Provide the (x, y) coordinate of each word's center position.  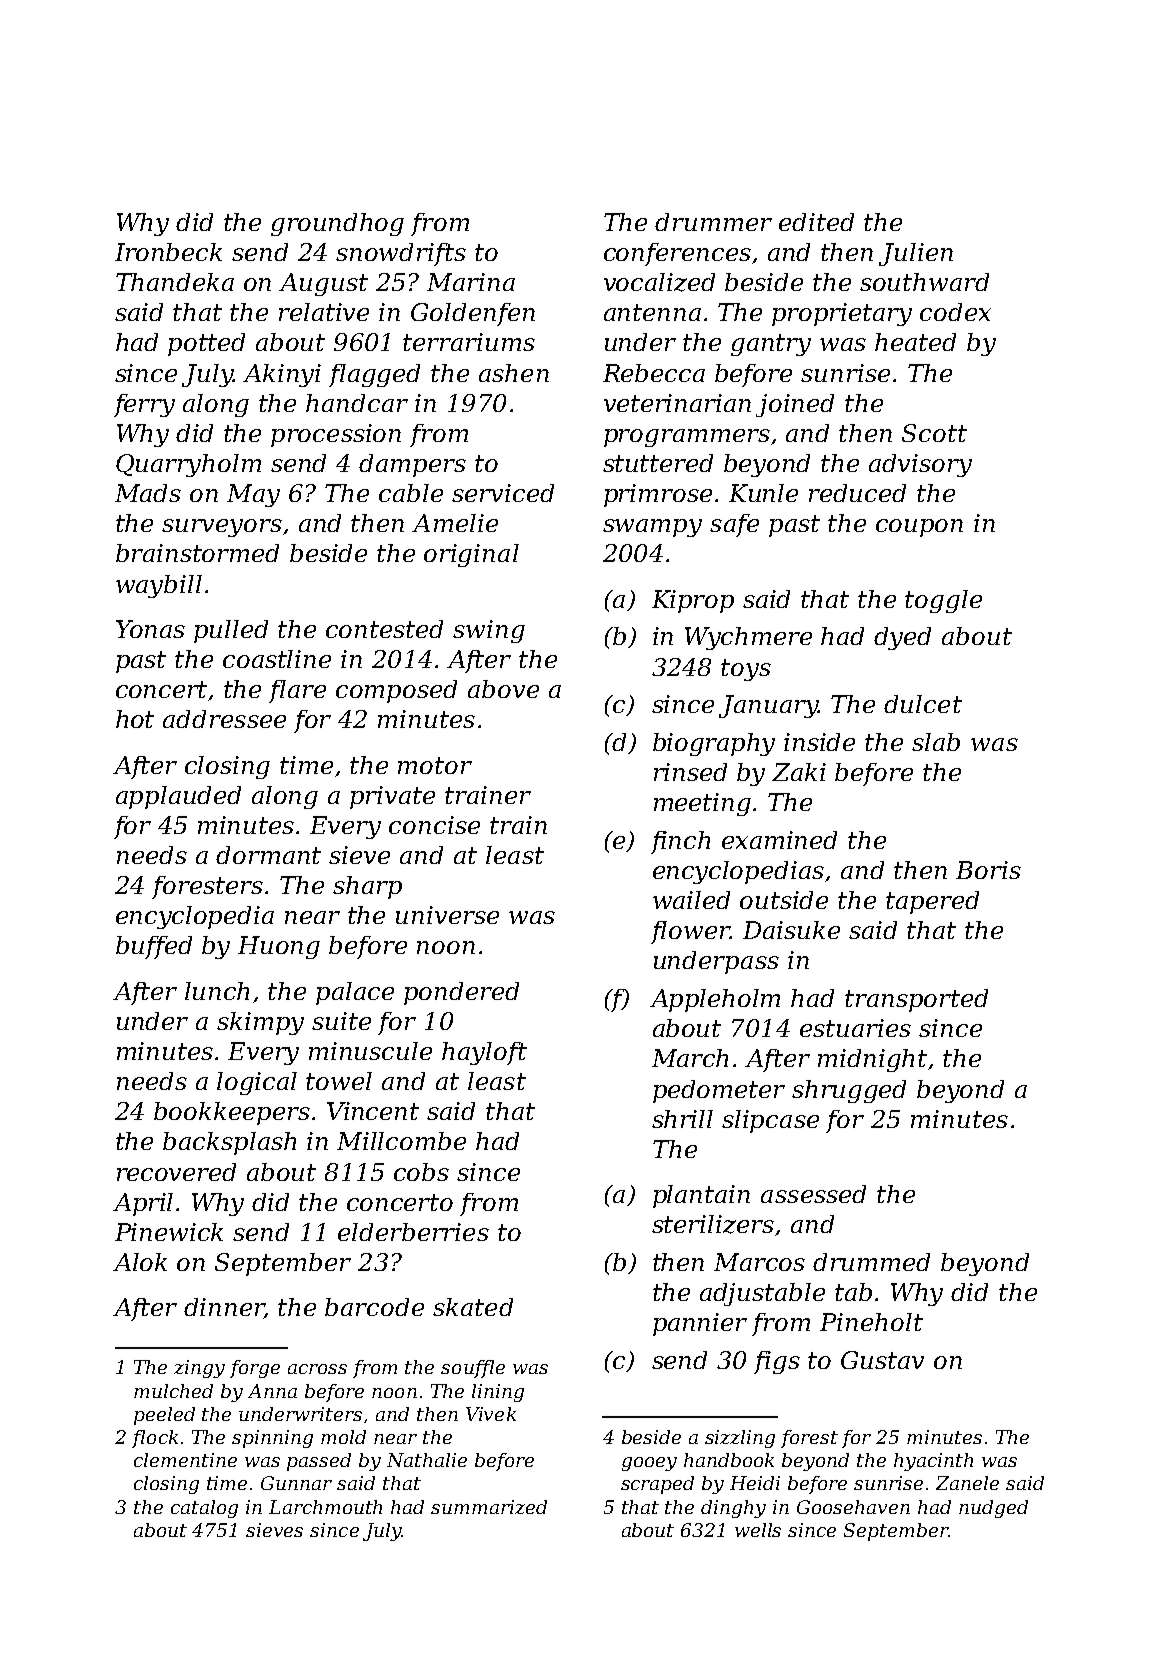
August (323, 284)
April (143, 1204)
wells (758, 1530)
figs (777, 1362)
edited (816, 222)
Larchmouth (325, 1507)
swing (489, 631)
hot (135, 719)
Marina (471, 282)
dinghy (733, 1509)
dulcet (923, 704)
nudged (993, 1509)
